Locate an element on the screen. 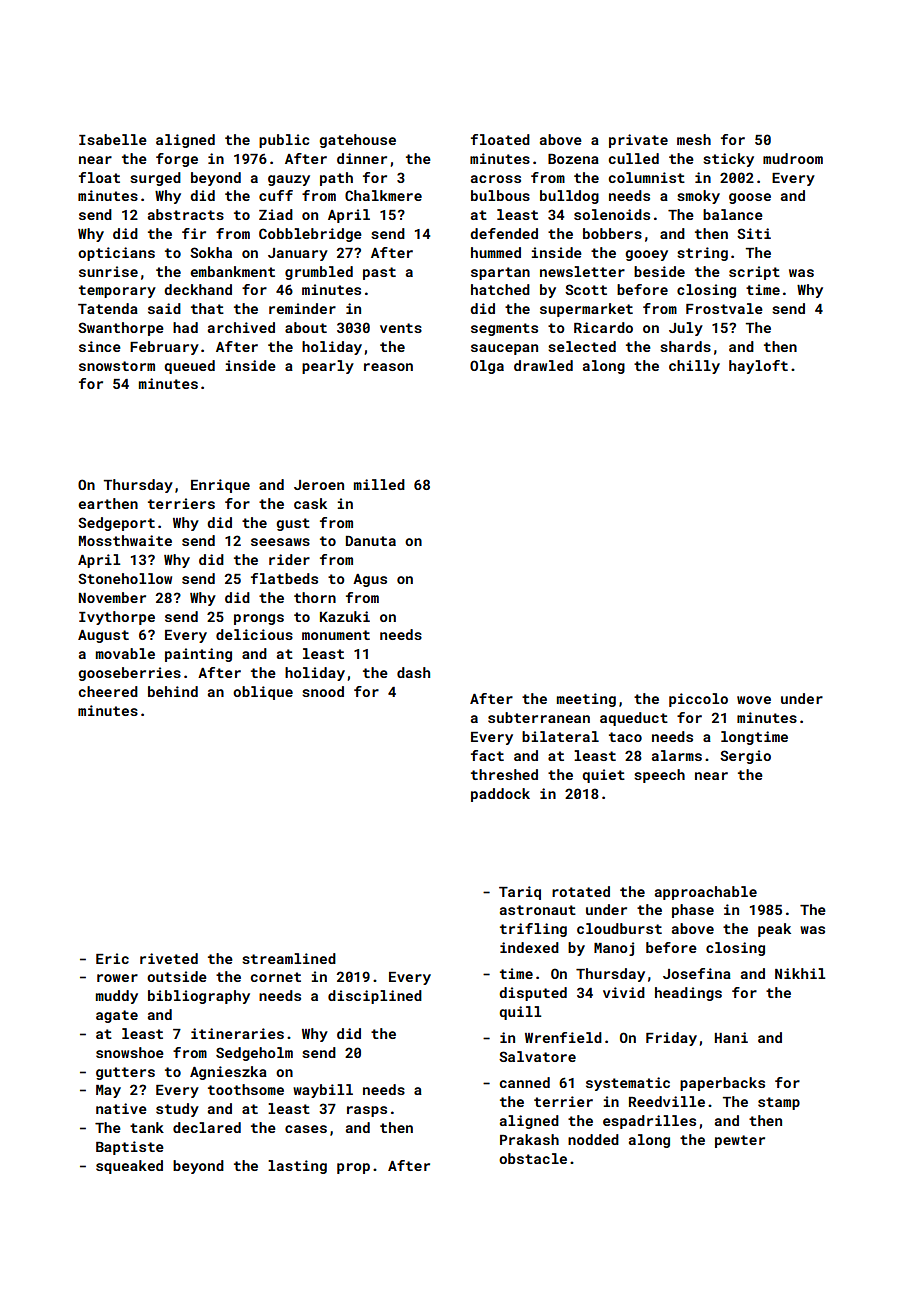 Image resolution: width=908 pixels, height=1316 pixels. gatehouse is located at coordinates (357, 141).
